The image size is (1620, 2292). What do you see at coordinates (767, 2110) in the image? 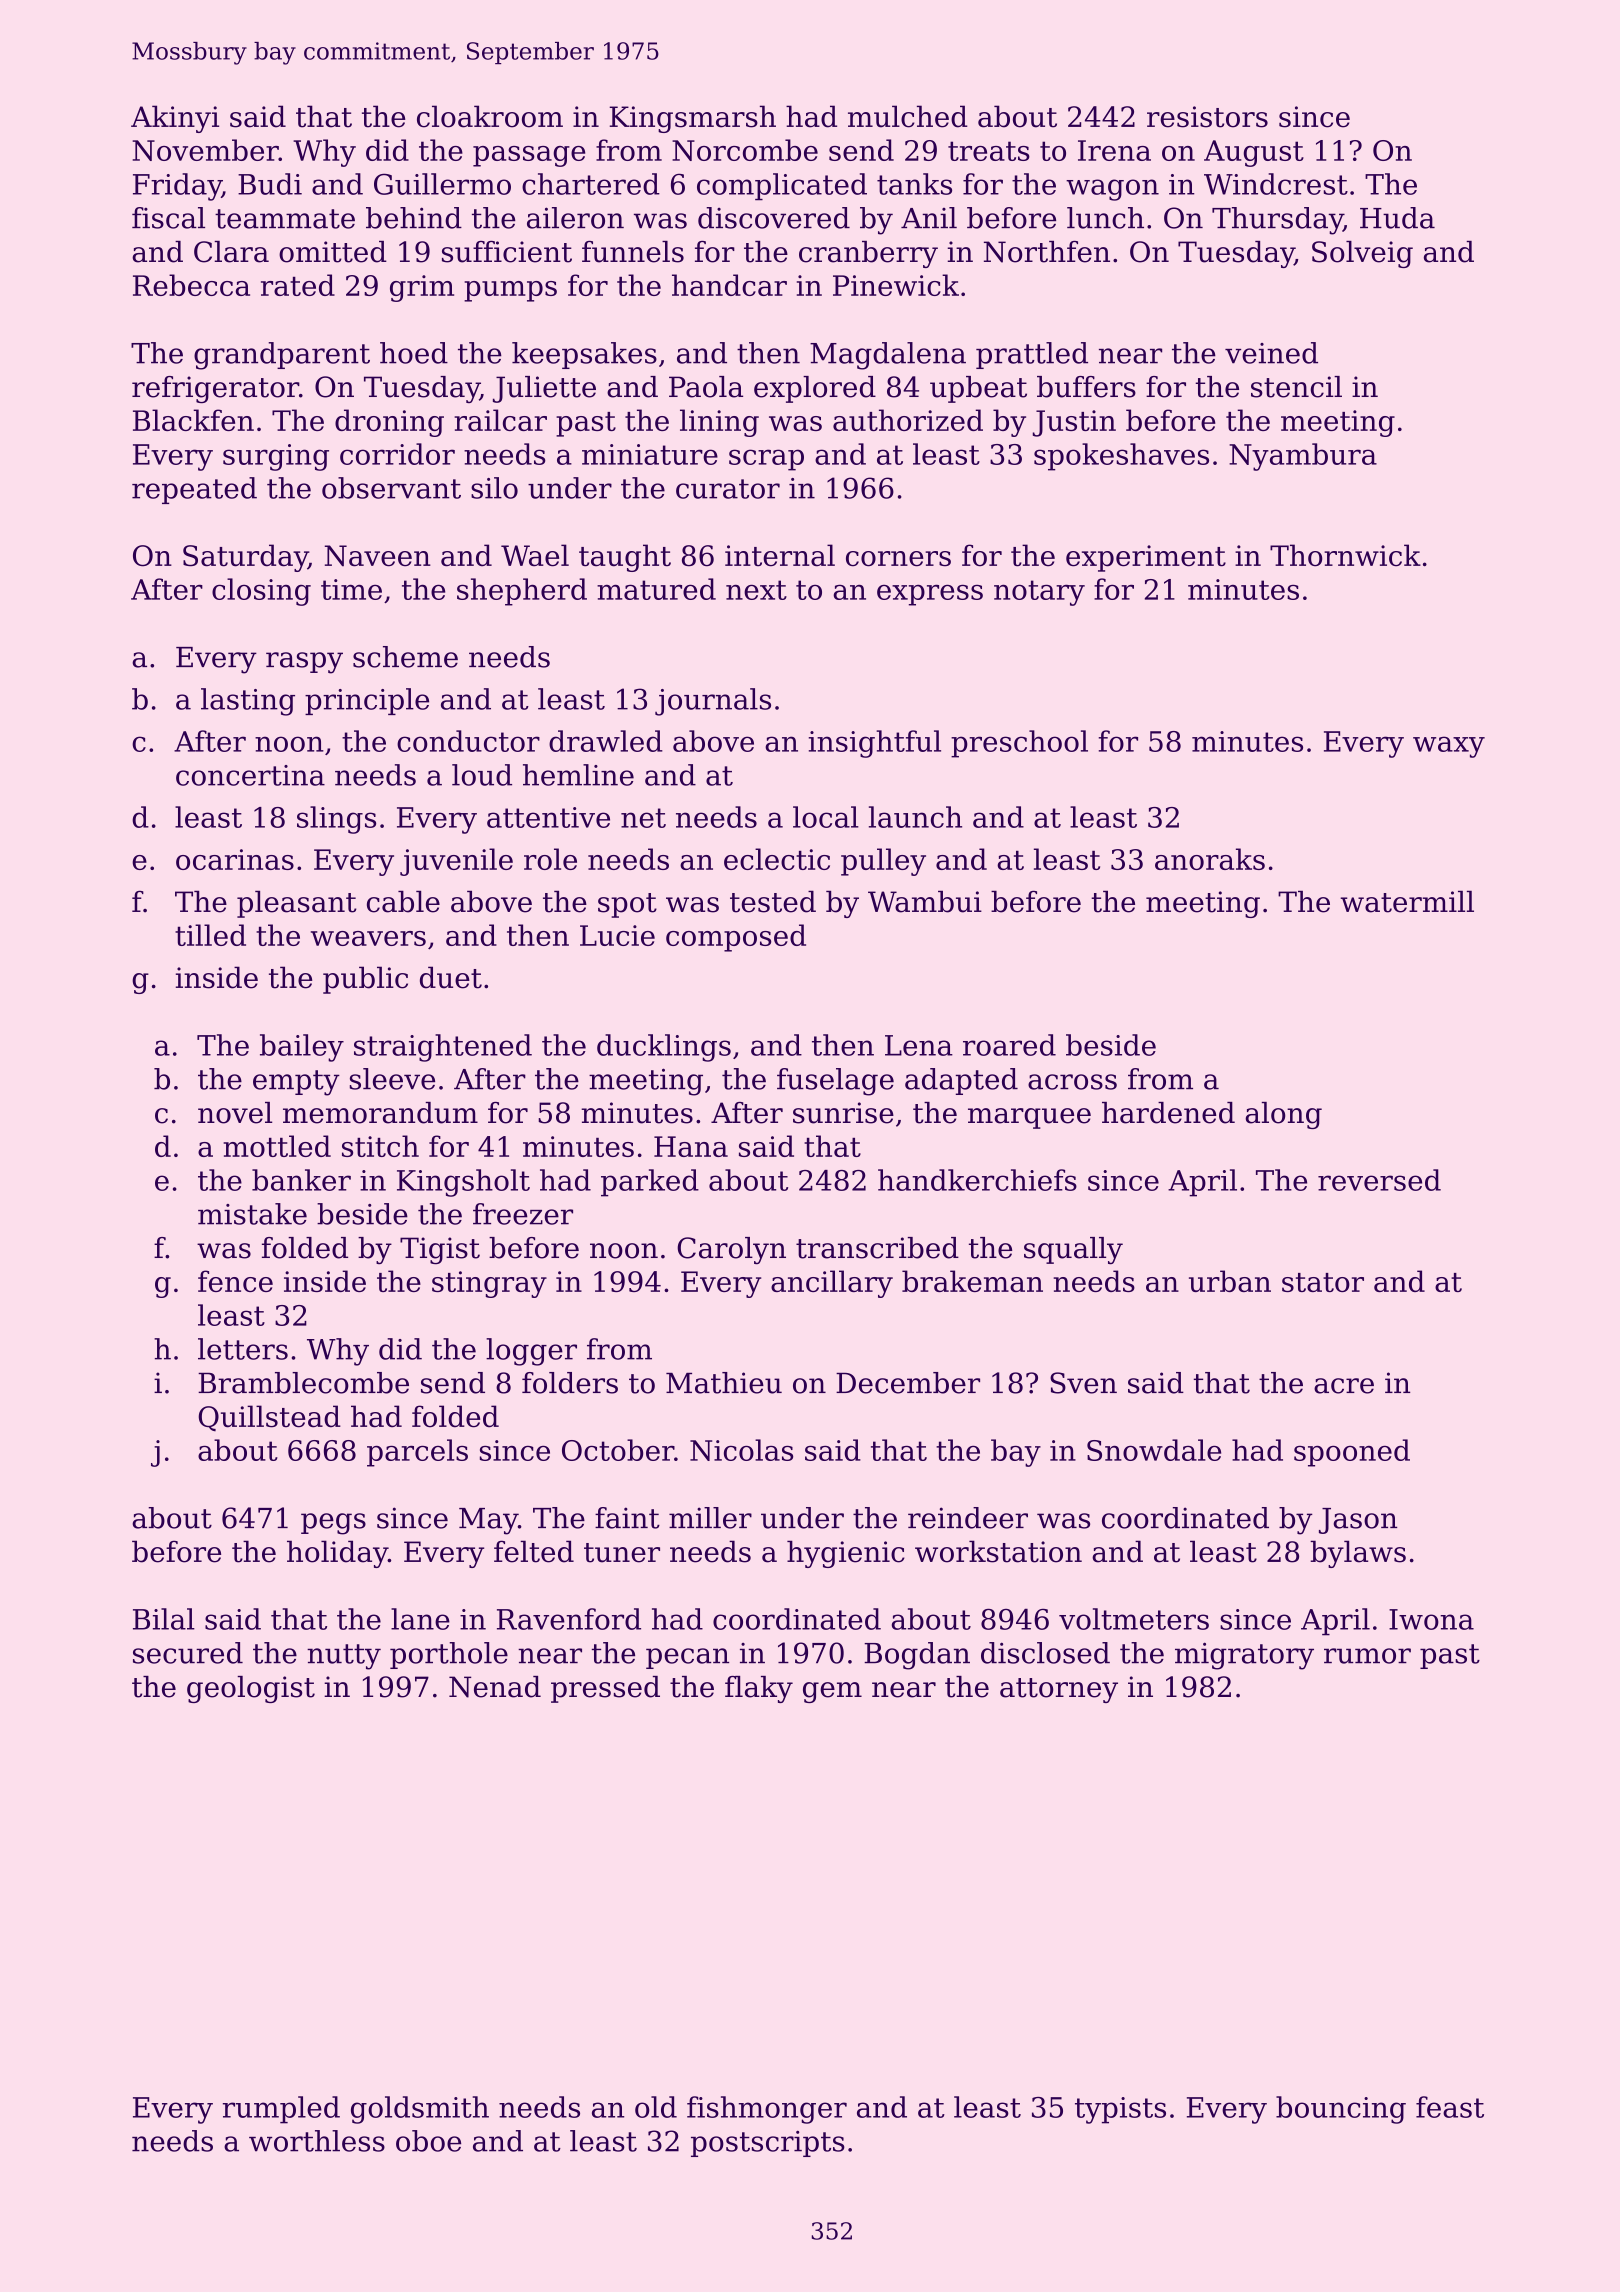
I see `fishmonger` at bounding box center [767, 2110].
